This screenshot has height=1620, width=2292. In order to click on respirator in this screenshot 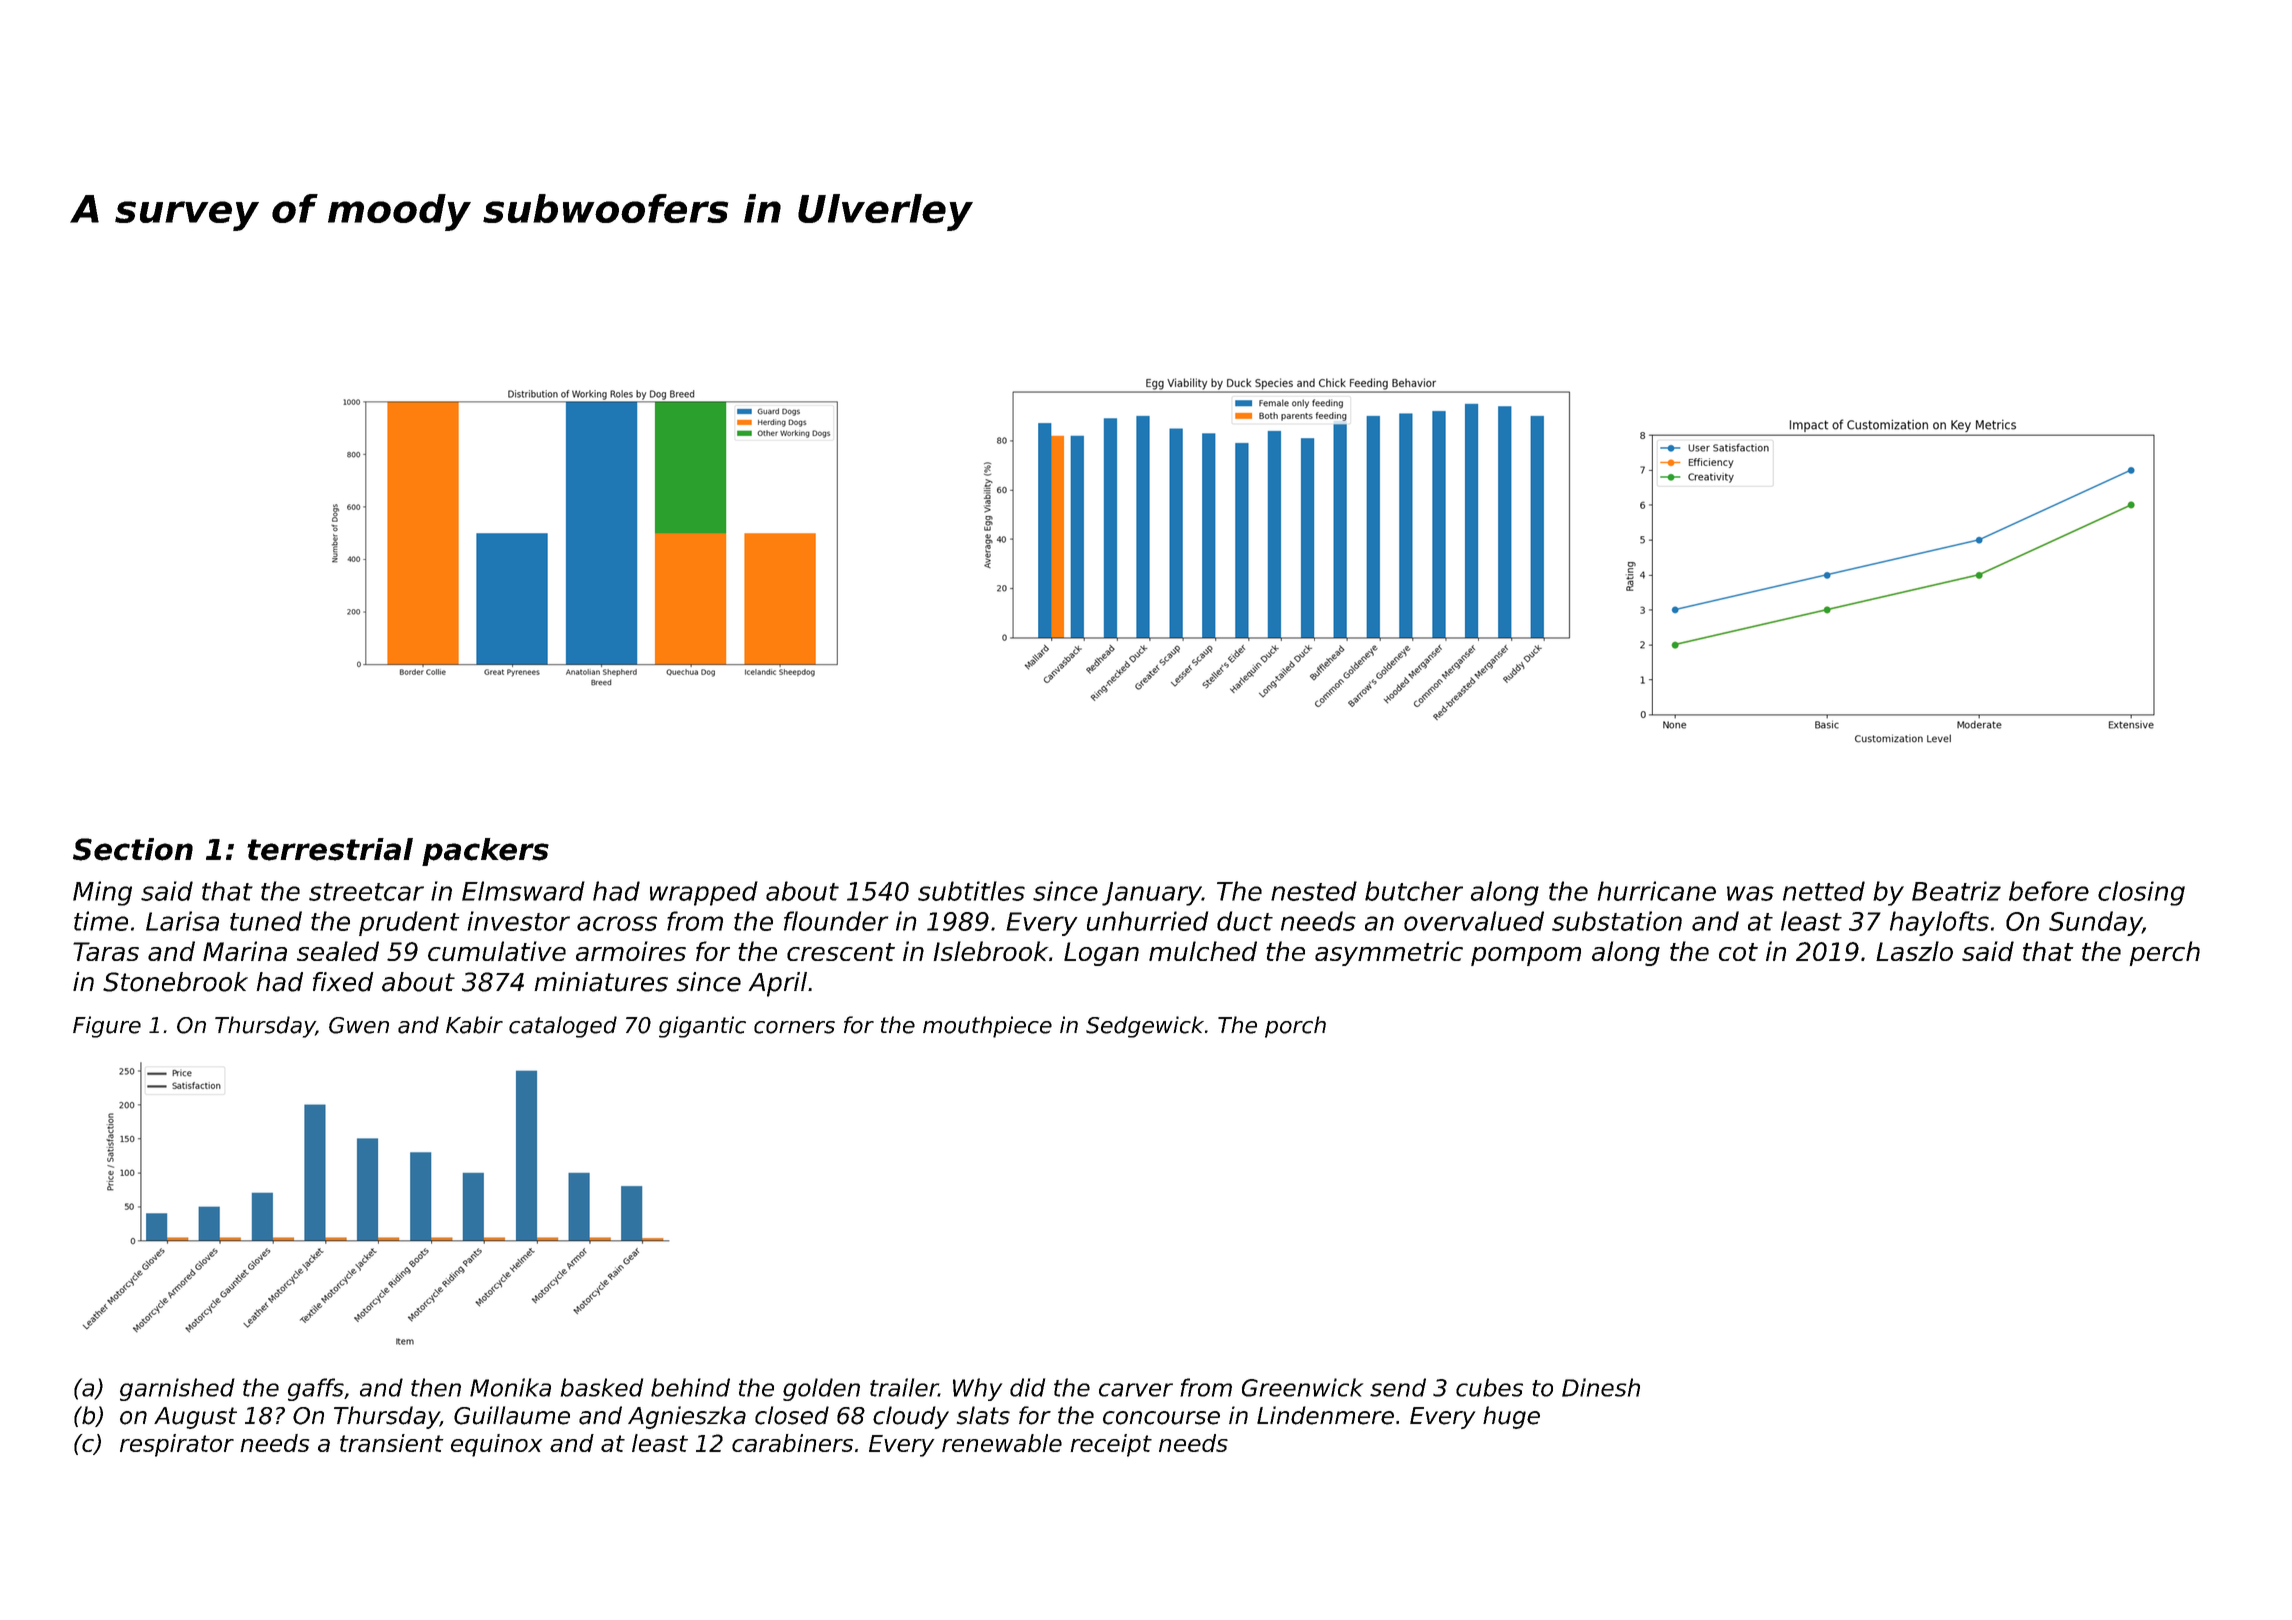, I will do `click(177, 1445)`.
